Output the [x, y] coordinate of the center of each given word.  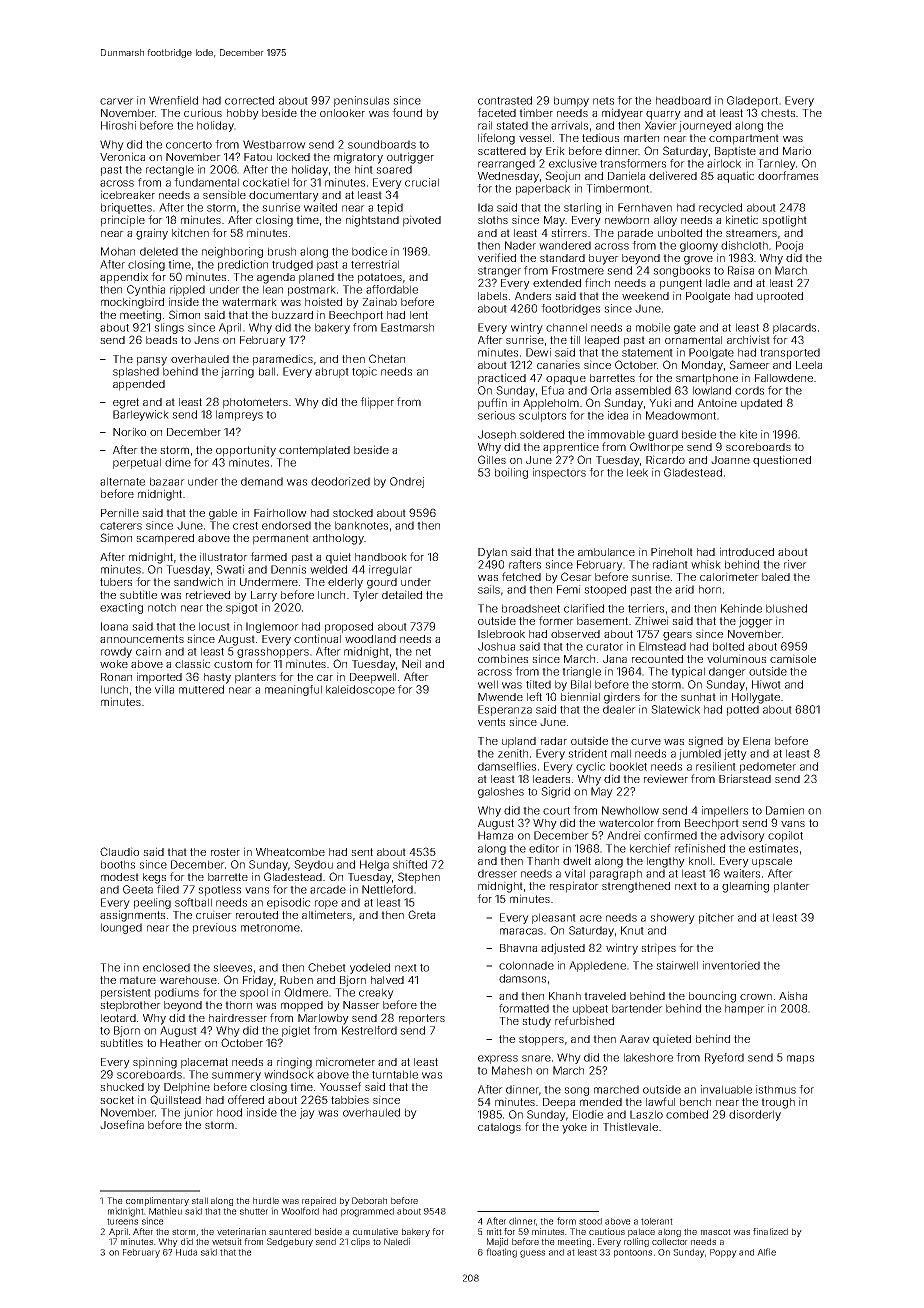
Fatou [258, 157]
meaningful [293, 690]
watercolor [626, 823]
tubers [116, 582]
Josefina [122, 1124]
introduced [747, 551]
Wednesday [508, 177]
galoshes [501, 792]
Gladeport [752, 101]
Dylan [492, 553]
